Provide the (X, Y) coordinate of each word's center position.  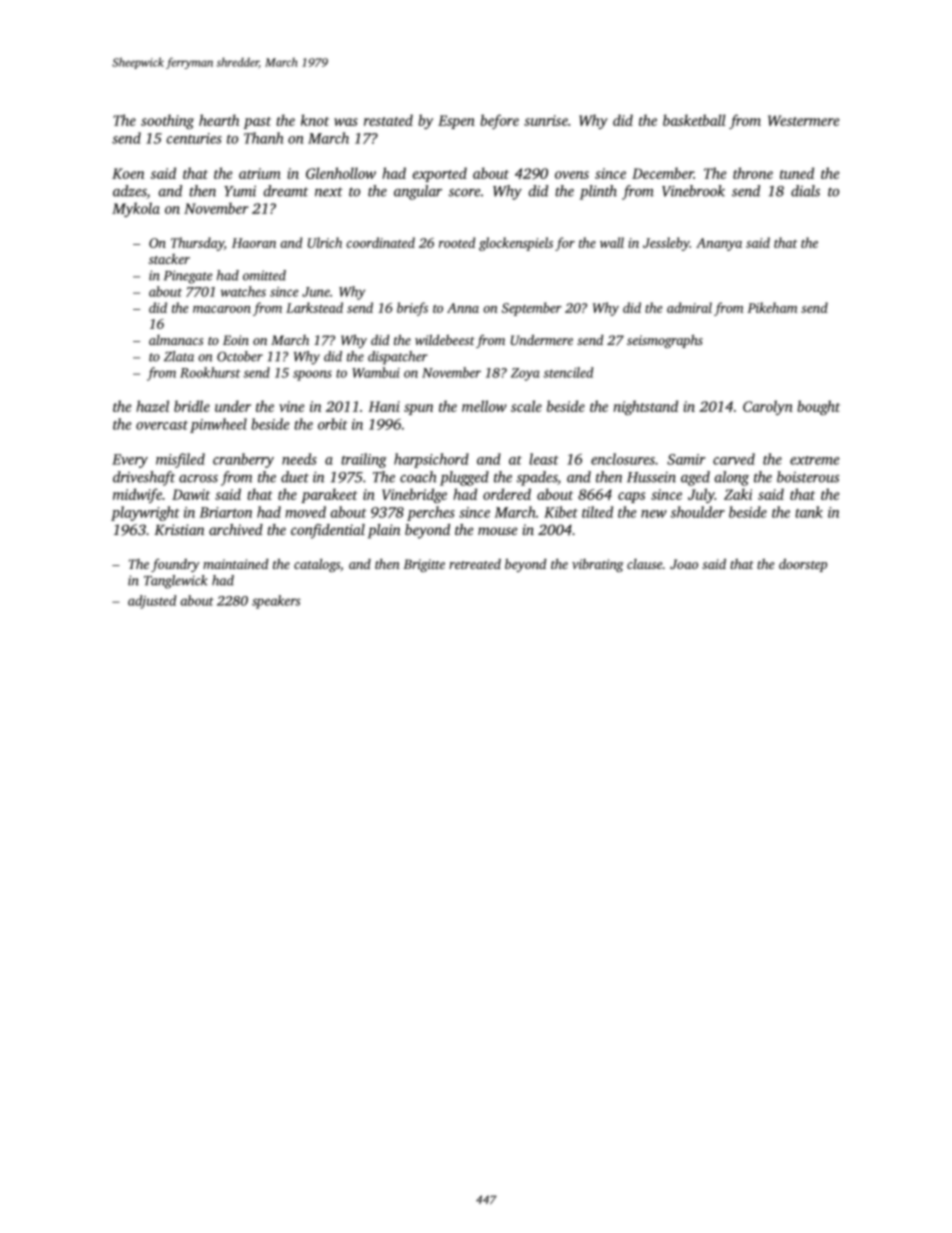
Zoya (525, 374)
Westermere (803, 120)
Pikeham (772, 307)
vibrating (598, 565)
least (544, 459)
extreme (815, 460)
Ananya (719, 244)
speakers (276, 602)
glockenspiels (516, 244)
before (499, 121)
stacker (169, 259)
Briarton (226, 512)
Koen (128, 173)
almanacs (176, 340)
